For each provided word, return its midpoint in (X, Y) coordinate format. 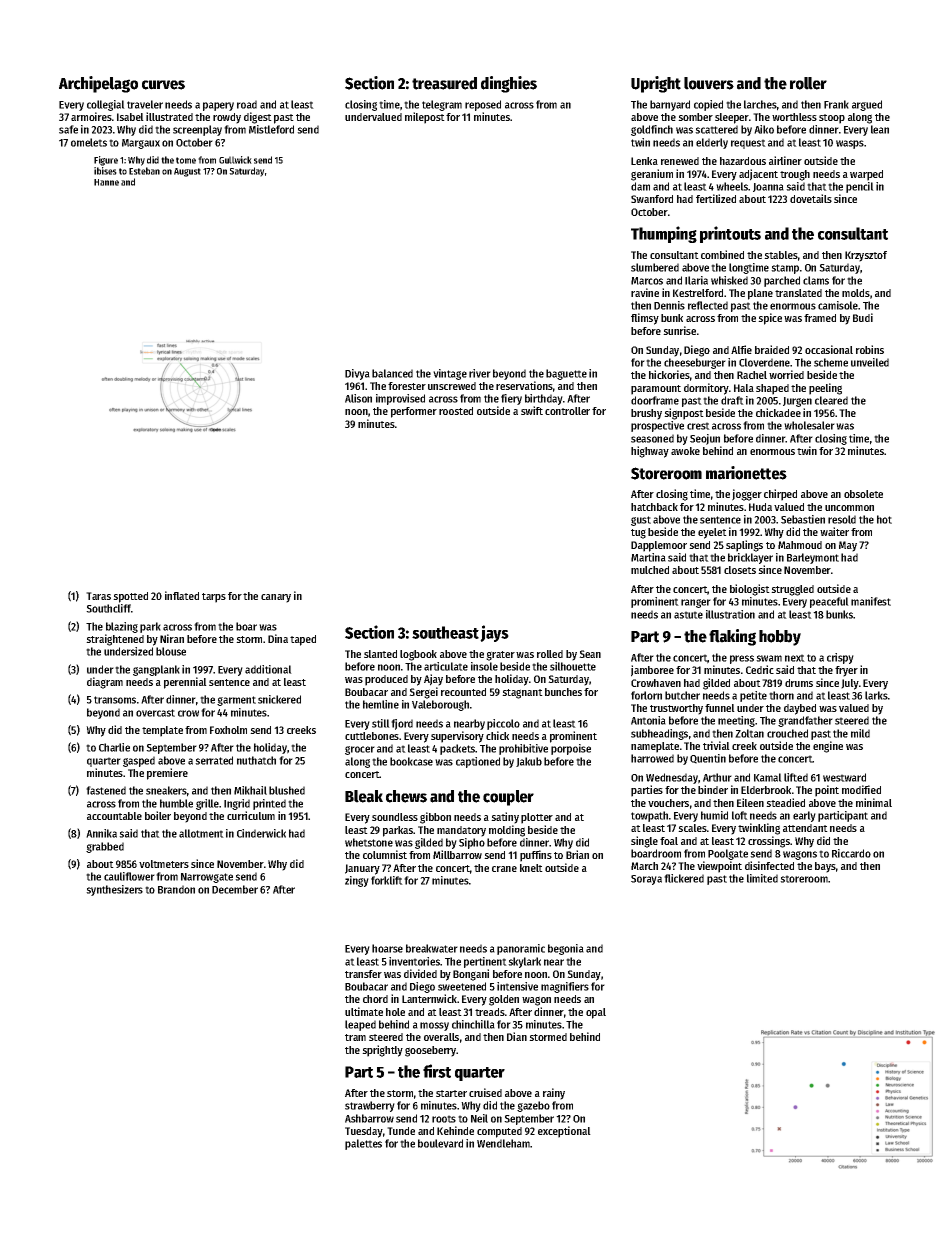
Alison (358, 398)
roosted (456, 411)
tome (186, 160)
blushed (287, 790)
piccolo (503, 724)
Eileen (750, 802)
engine (828, 747)
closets (740, 570)
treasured (444, 83)
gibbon (435, 818)
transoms (115, 700)
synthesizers (114, 890)
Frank (836, 104)
